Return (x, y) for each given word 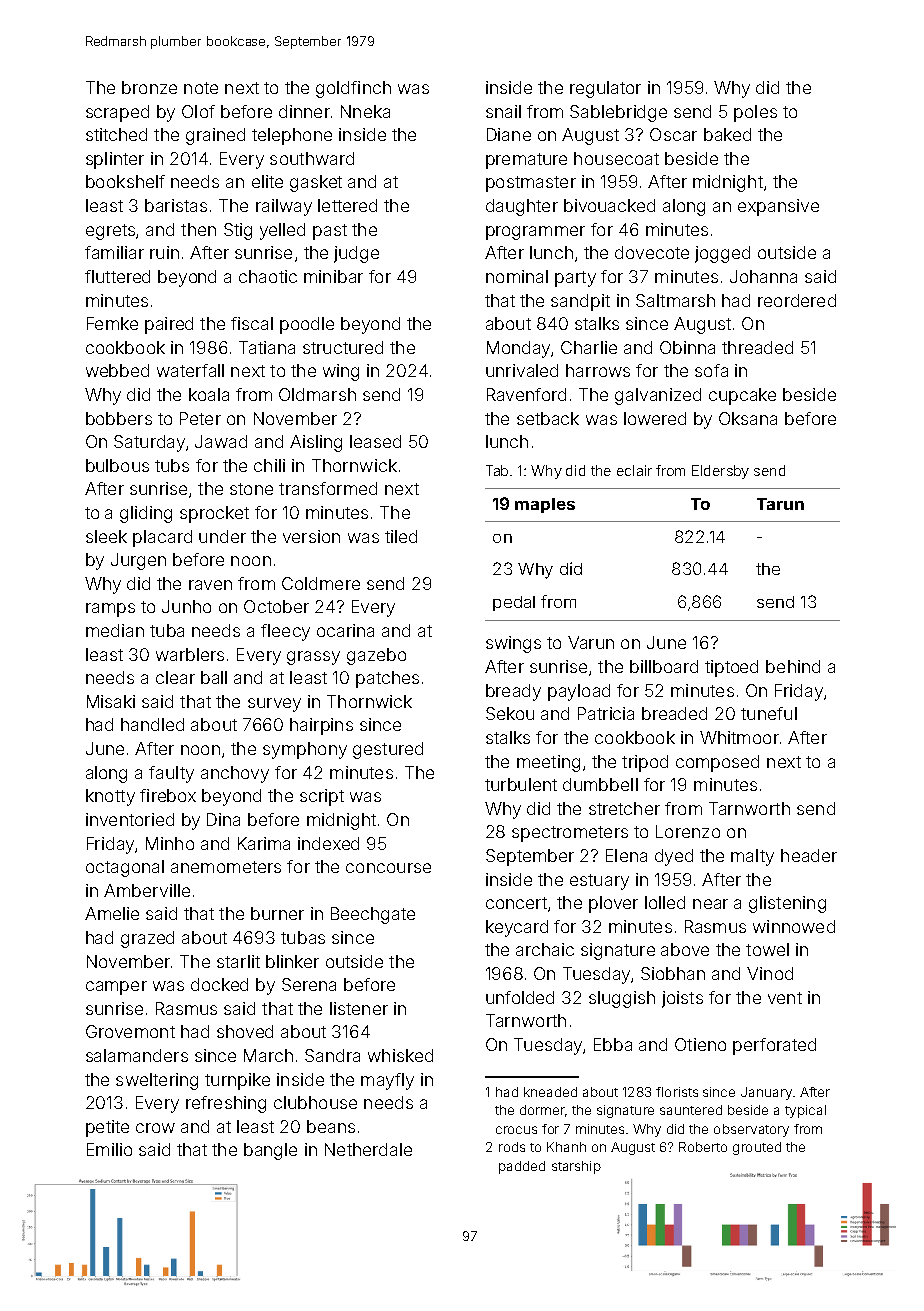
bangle (270, 1151)
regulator (605, 89)
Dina (223, 819)
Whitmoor (739, 737)
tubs (172, 465)
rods (512, 1147)
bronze (149, 87)
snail (503, 111)
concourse (388, 868)
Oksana (748, 418)
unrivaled (522, 370)
